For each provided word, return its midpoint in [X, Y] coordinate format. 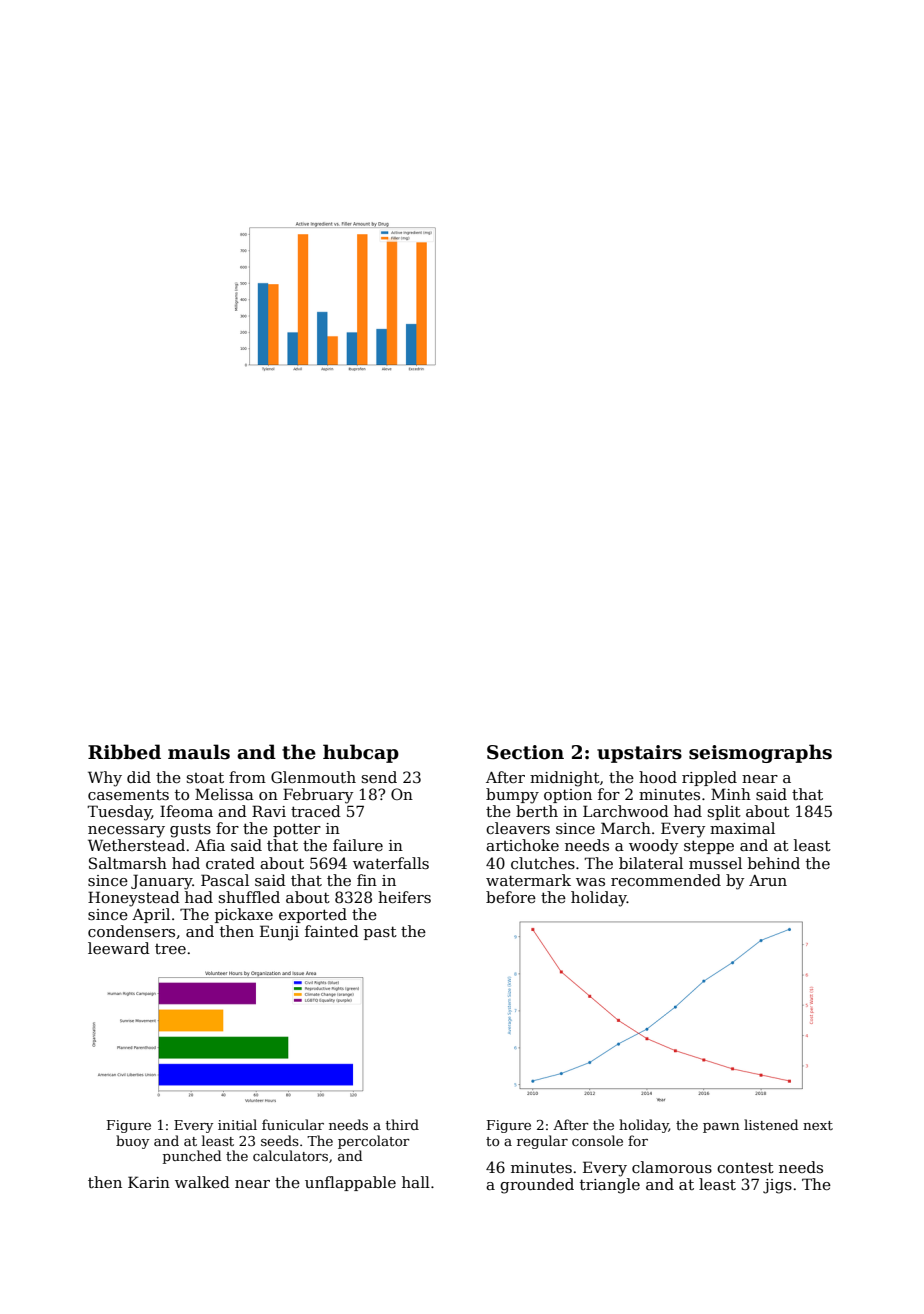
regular [542, 1142]
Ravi [269, 811]
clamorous [672, 1167]
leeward [119, 948]
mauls [199, 752]
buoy [132, 1142]
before [511, 897]
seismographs [760, 753]
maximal [742, 828]
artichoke [522, 845]
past [380, 933]
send [379, 777]
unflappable [350, 1183]
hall [416, 1182]
